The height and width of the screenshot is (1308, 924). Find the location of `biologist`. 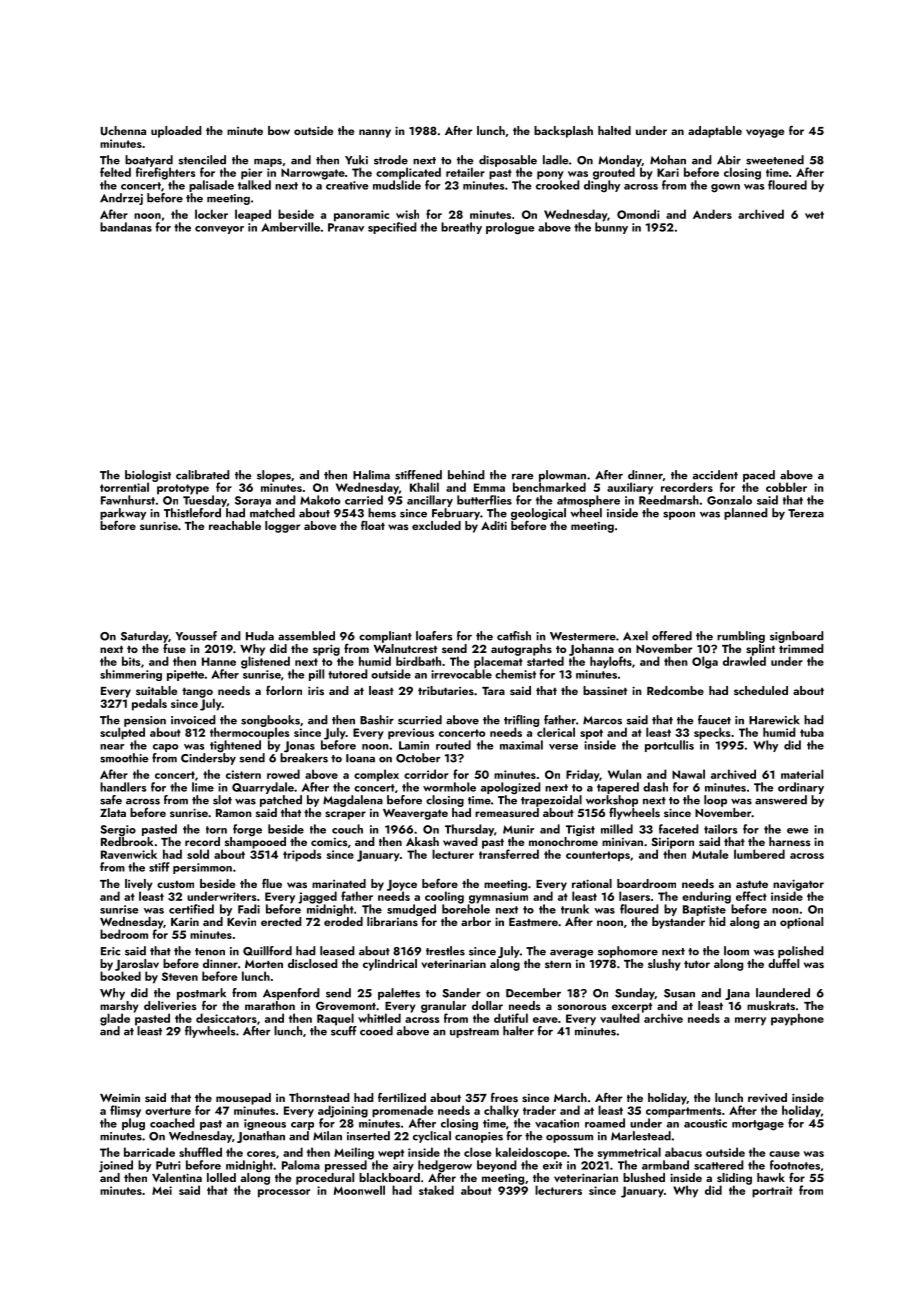

biologist is located at coordinates (148, 476).
